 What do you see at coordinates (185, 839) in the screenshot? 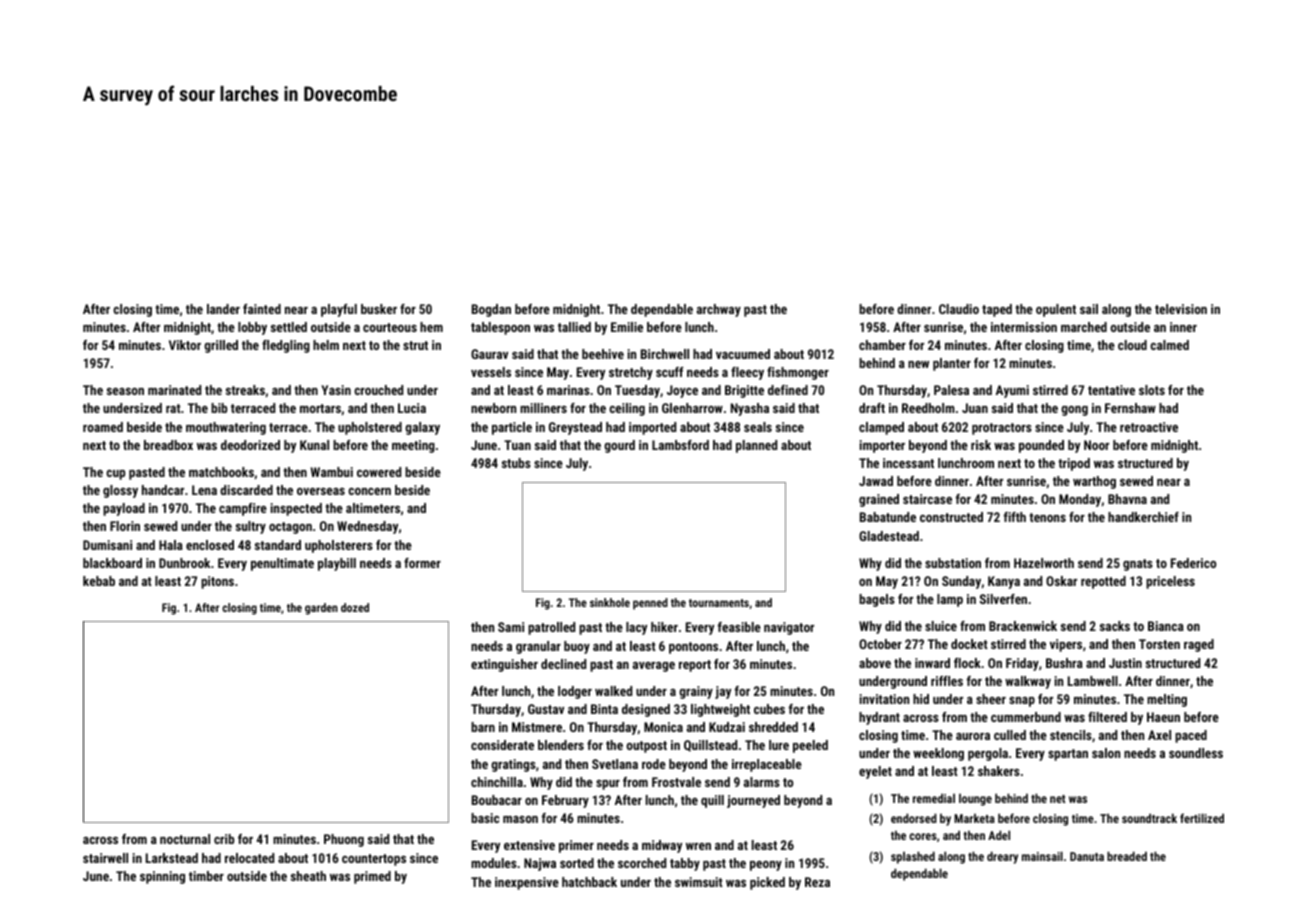
I see `nocturnal` at bounding box center [185, 839].
